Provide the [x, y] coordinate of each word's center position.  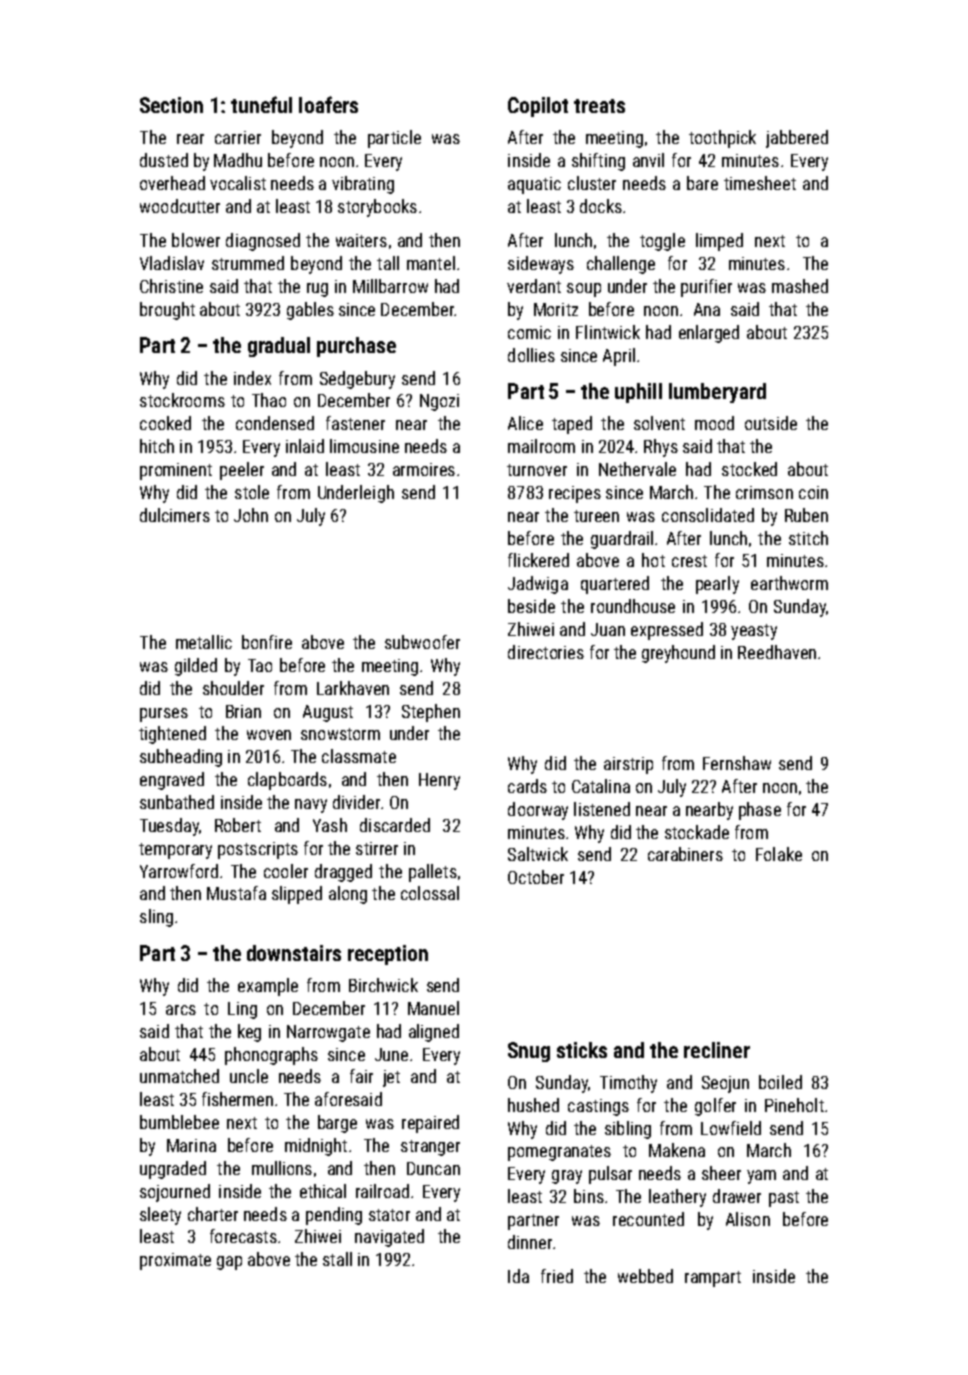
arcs [181, 1010]
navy [311, 806]
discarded [395, 825]
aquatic [534, 185]
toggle [662, 242]
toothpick [722, 139]
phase [760, 811]
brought [167, 311]
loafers [328, 104]
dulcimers [175, 515]
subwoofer [422, 642]
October [536, 877]
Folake [779, 854]
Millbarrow [390, 286]
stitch [808, 538]
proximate [175, 1261]
